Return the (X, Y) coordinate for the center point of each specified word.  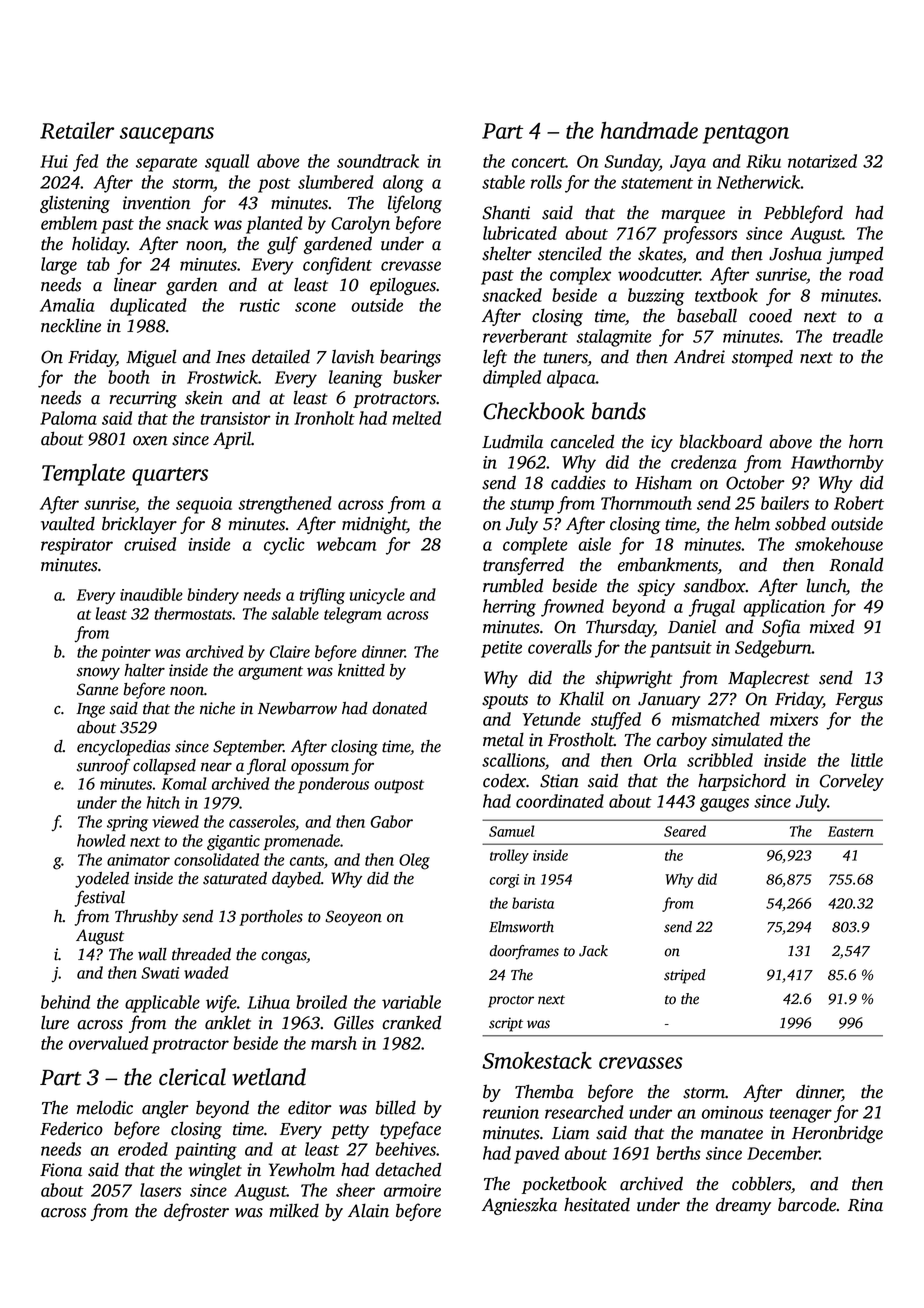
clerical (192, 1077)
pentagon (746, 134)
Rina (865, 1205)
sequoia (204, 505)
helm (752, 523)
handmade (649, 130)
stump (532, 506)
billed (396, 1107)
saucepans (167, 135)
